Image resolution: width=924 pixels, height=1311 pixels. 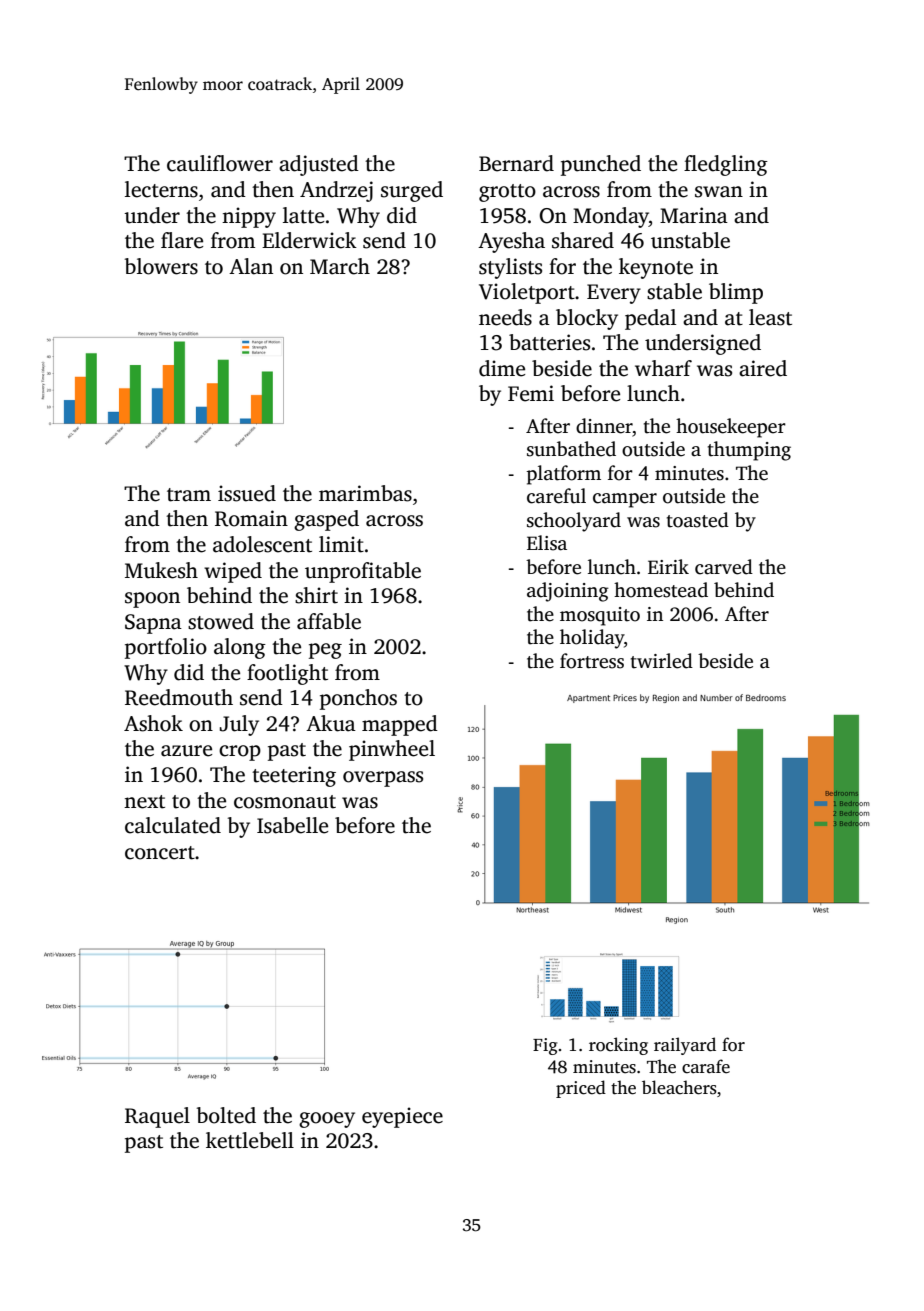 I want to click on Elderwick, so click(x=309, y=240).
